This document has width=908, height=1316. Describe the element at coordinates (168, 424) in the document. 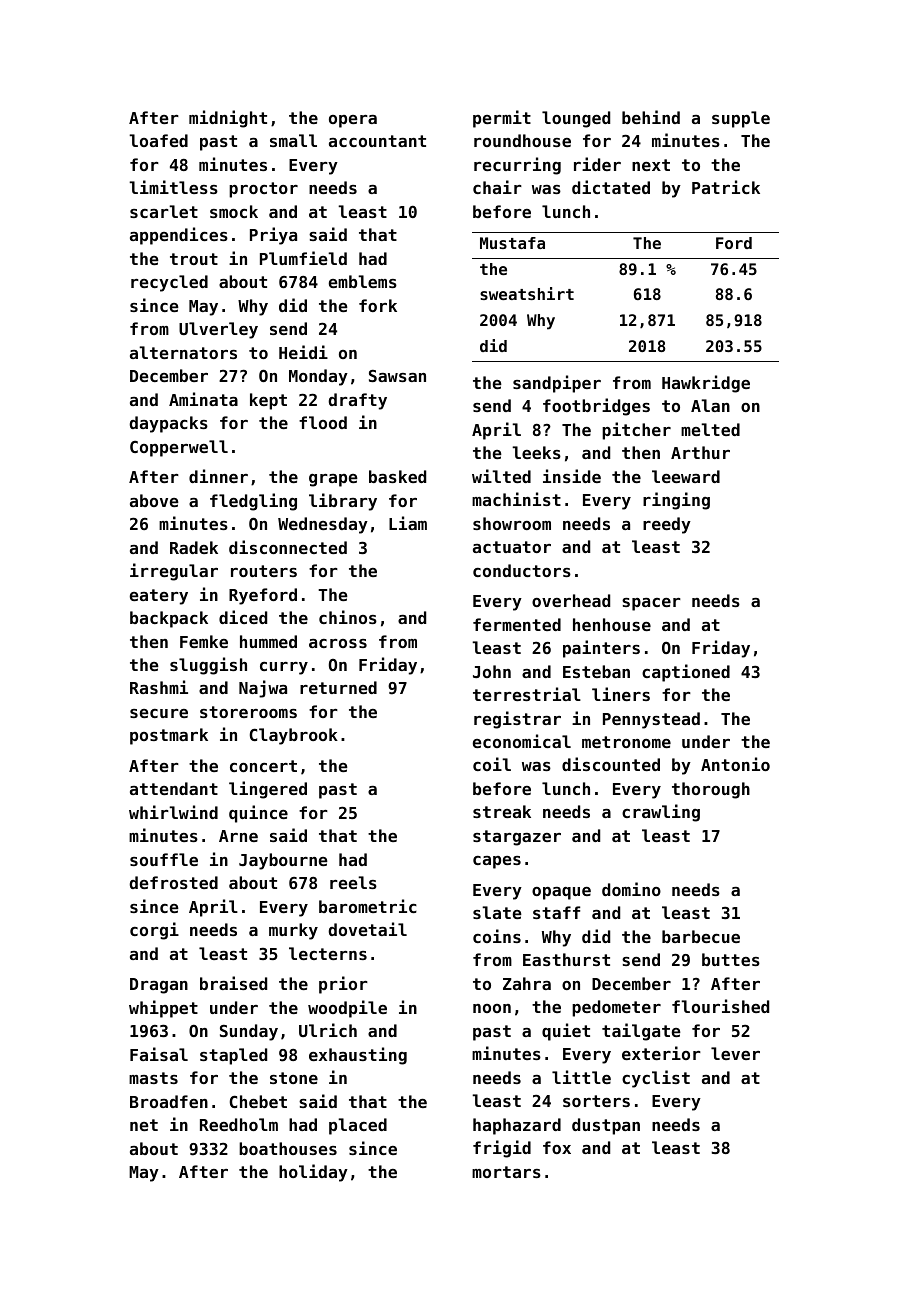

I see `daypacks` at that location.
